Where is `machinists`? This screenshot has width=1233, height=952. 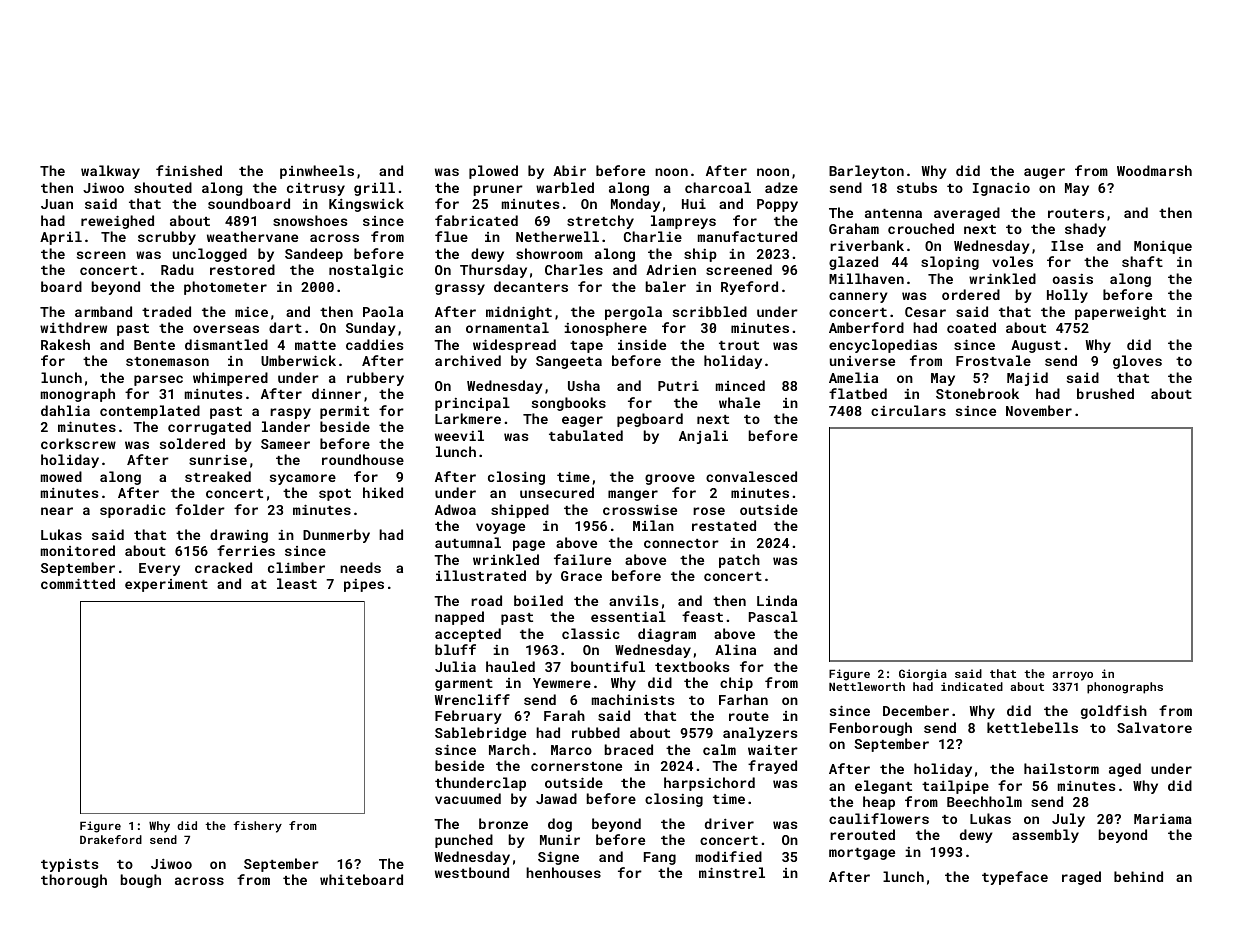 machinists is located at coordinates (633, 699).
